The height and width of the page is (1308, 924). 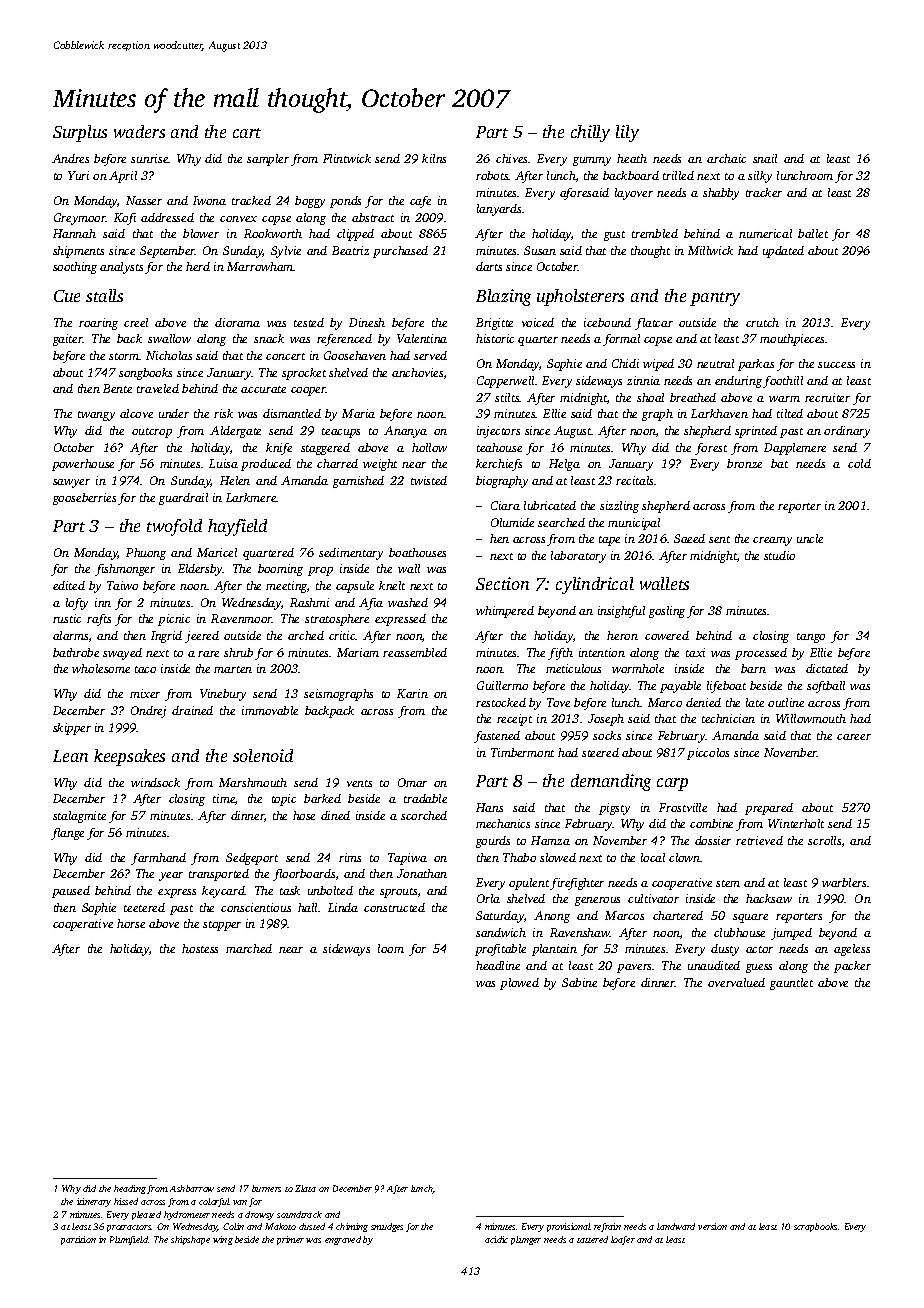 I want to click on hostess, so click(x=200, y=948).
